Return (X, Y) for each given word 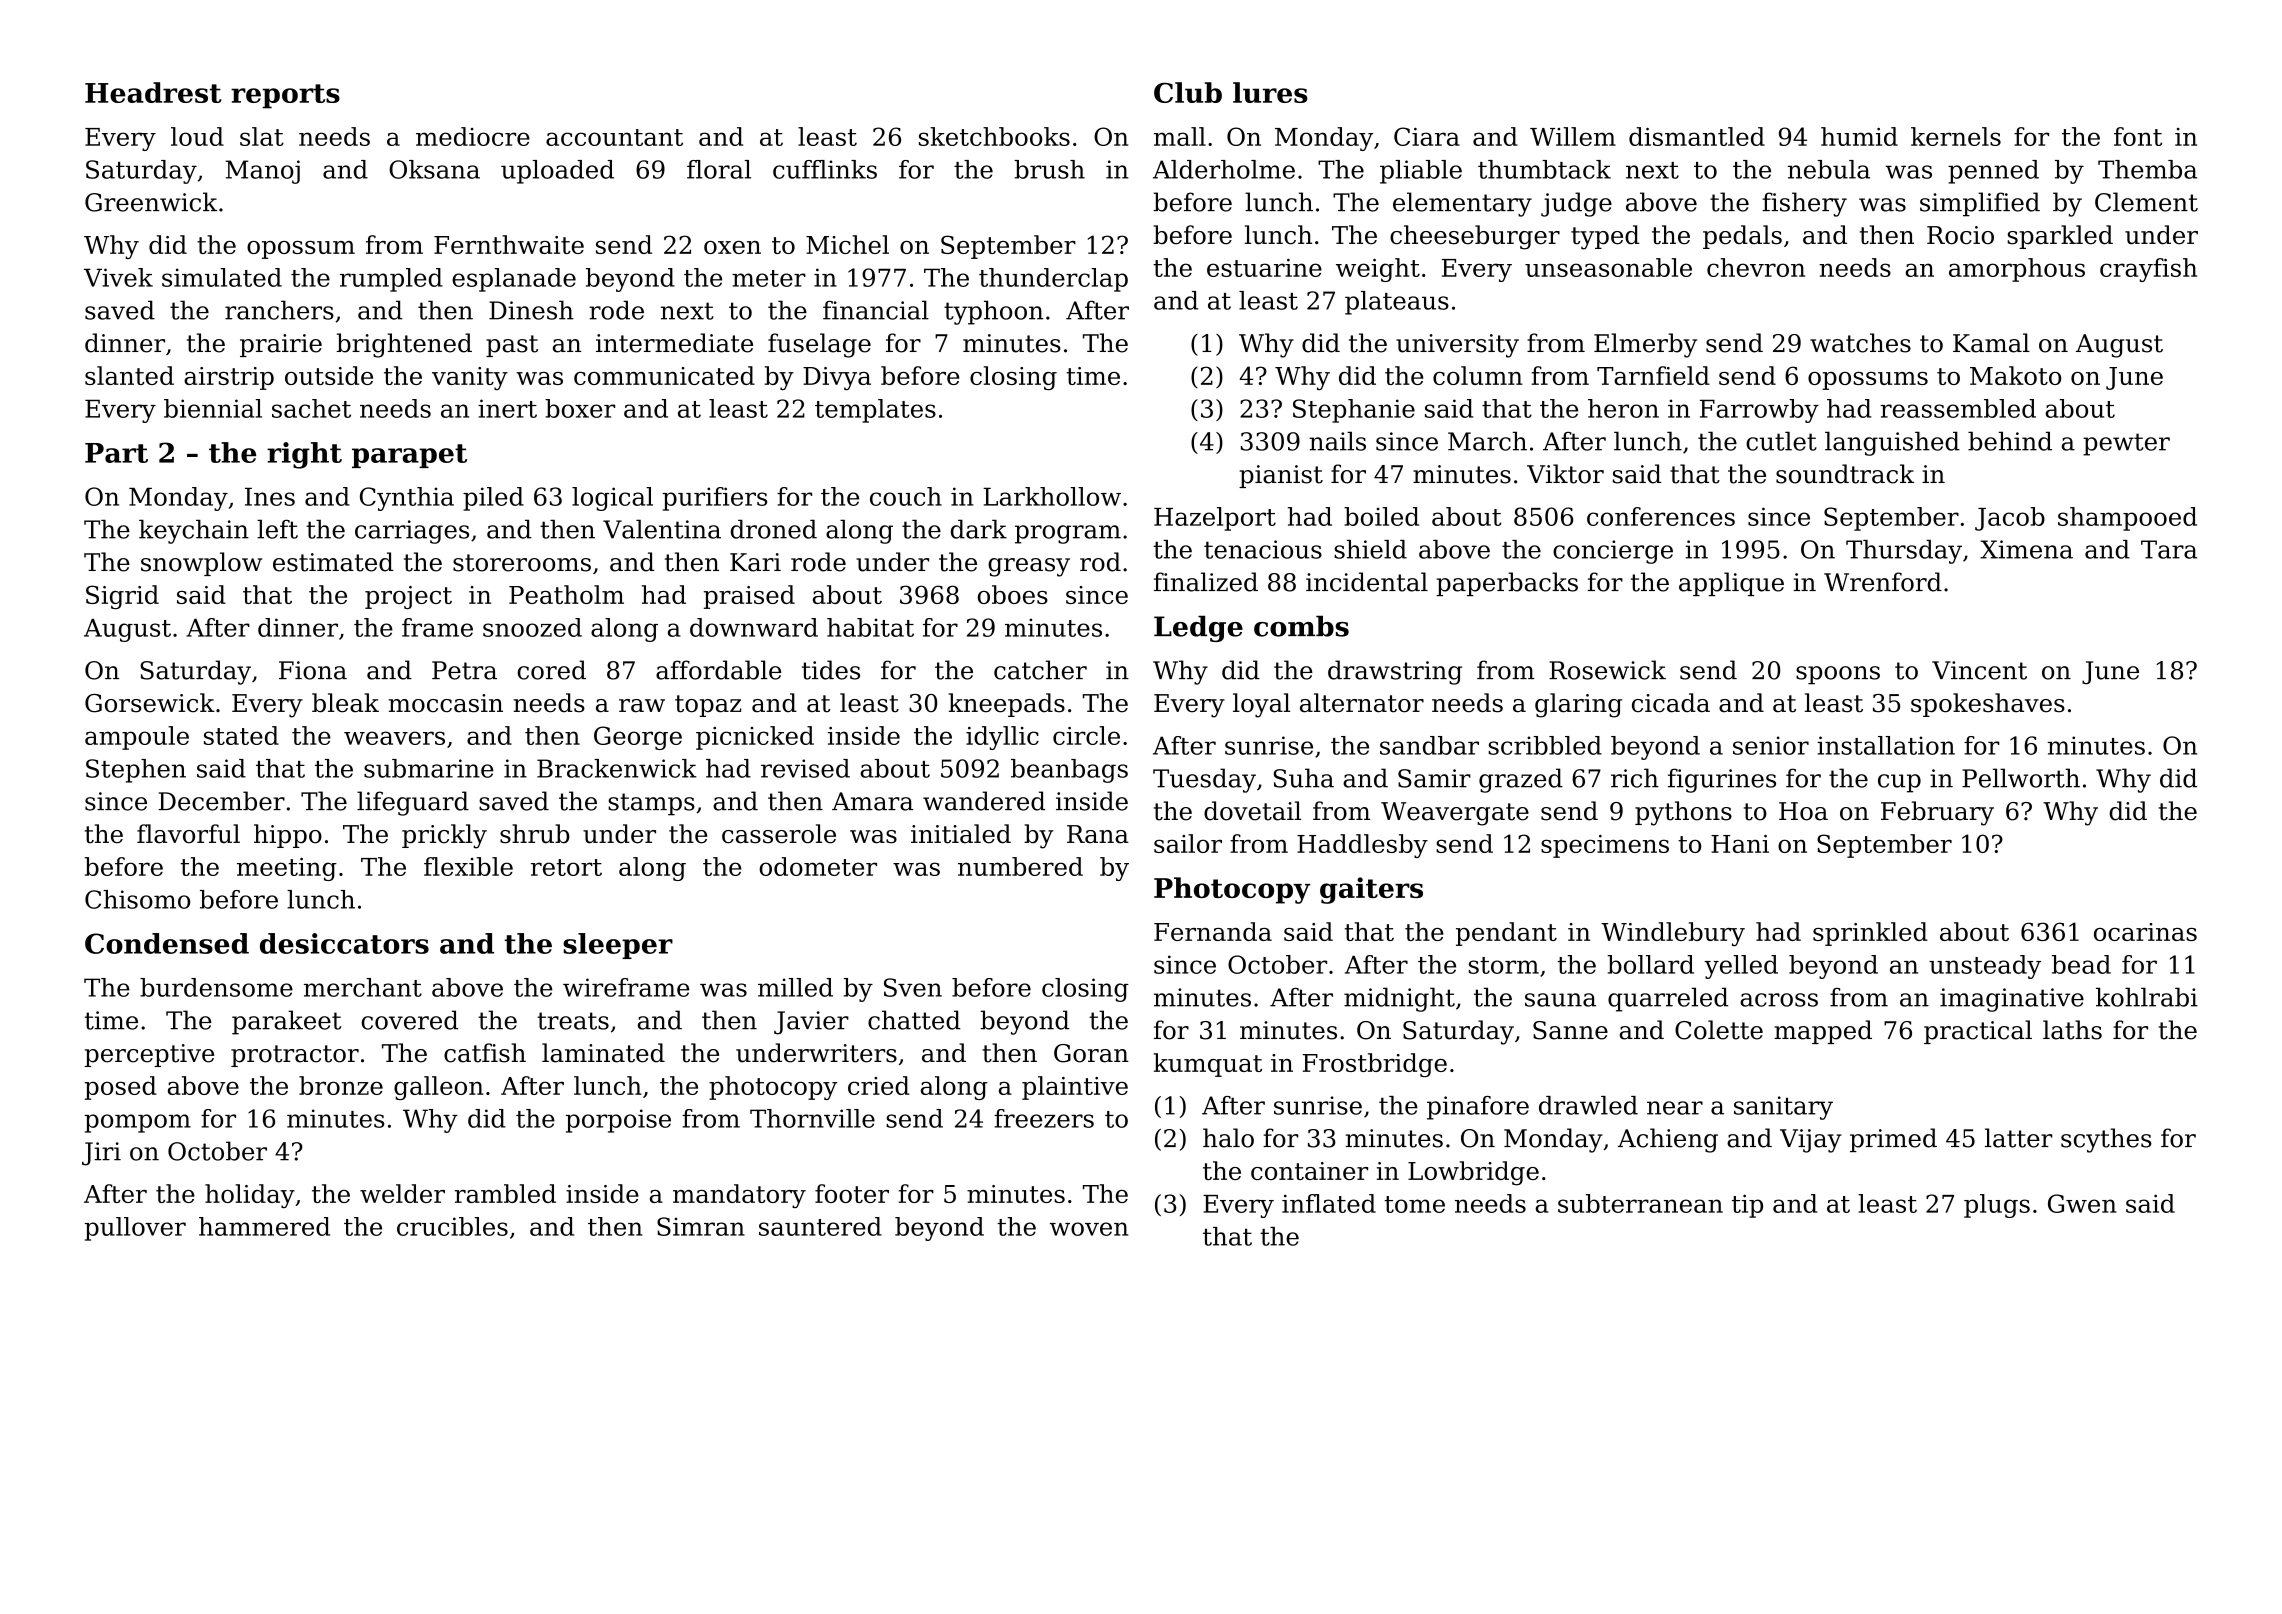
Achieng (1668, 1140)
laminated (603, 1053)
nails (1337, 441)
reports (285, 96)
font (2138, 136)
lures (1270, 92)
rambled (505, 1193)
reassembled (1958, 408)
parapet (409, 456)
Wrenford (1883, 582)
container (1309, 1171)
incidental (1367, 582)
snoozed (532, 627)
